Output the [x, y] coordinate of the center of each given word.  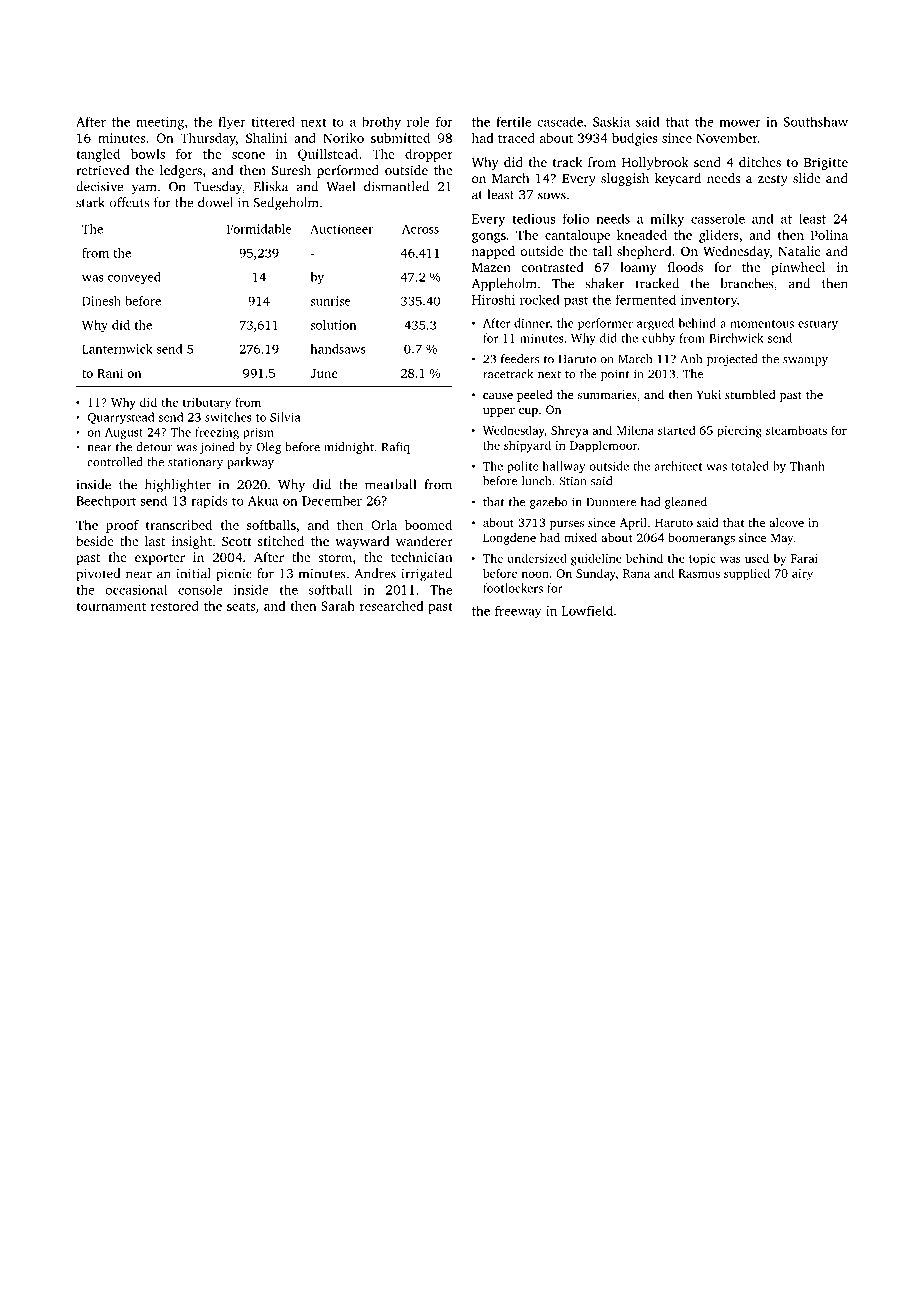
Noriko [343, 138]
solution [333, 325]
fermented [646, 299]
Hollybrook [655, 163]
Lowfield [587, 610]
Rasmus [699, 573]
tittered [273, 121]
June [323, 373]
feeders [520, 359]
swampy [805, 361]
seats [241, 606]
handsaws [338, 349]
